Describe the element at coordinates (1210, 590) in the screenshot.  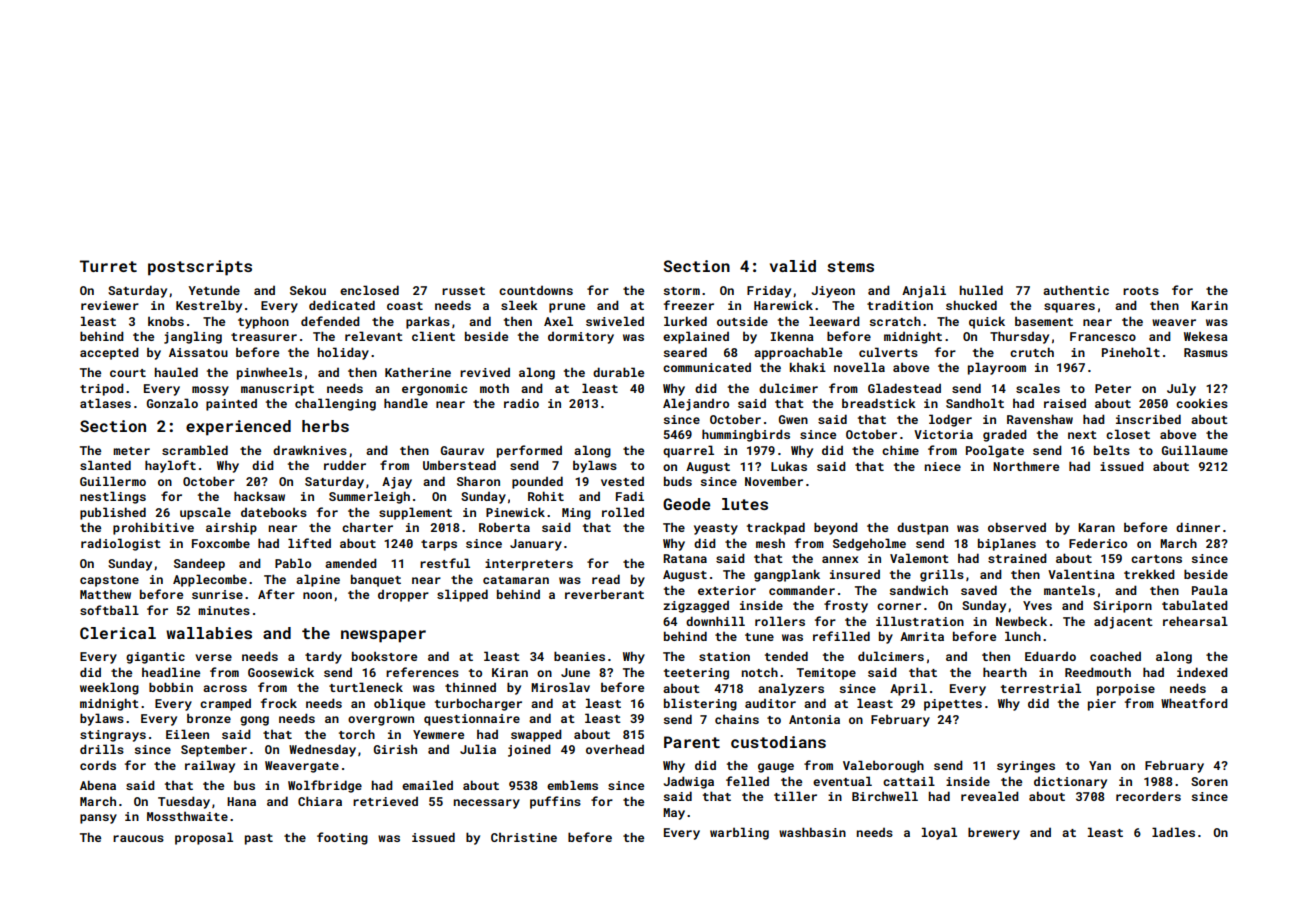
I see `Paula` at that location.
